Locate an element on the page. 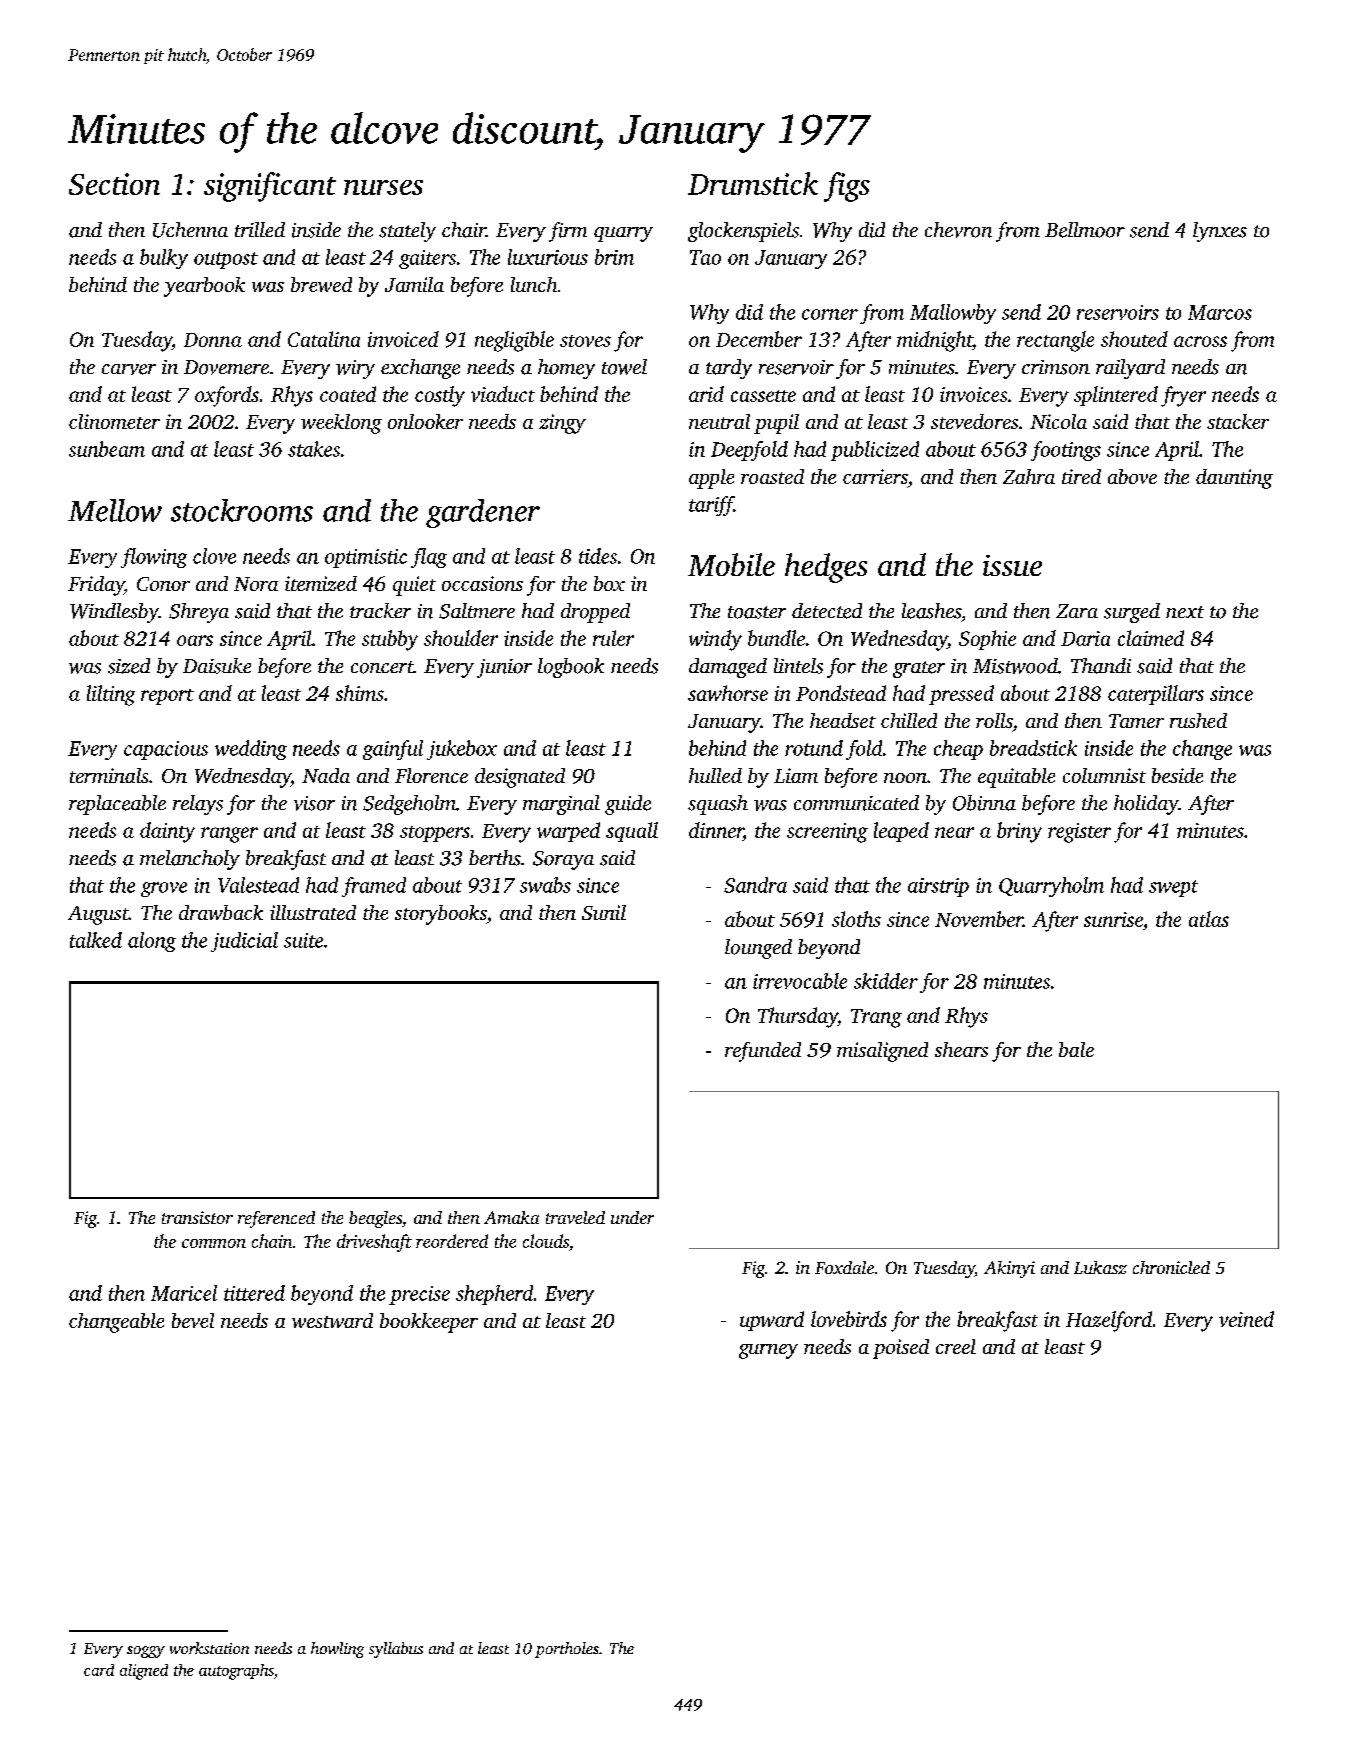 The height and width of the document is (1745, 1348). soggy is located at coordinates (146, 1652).
